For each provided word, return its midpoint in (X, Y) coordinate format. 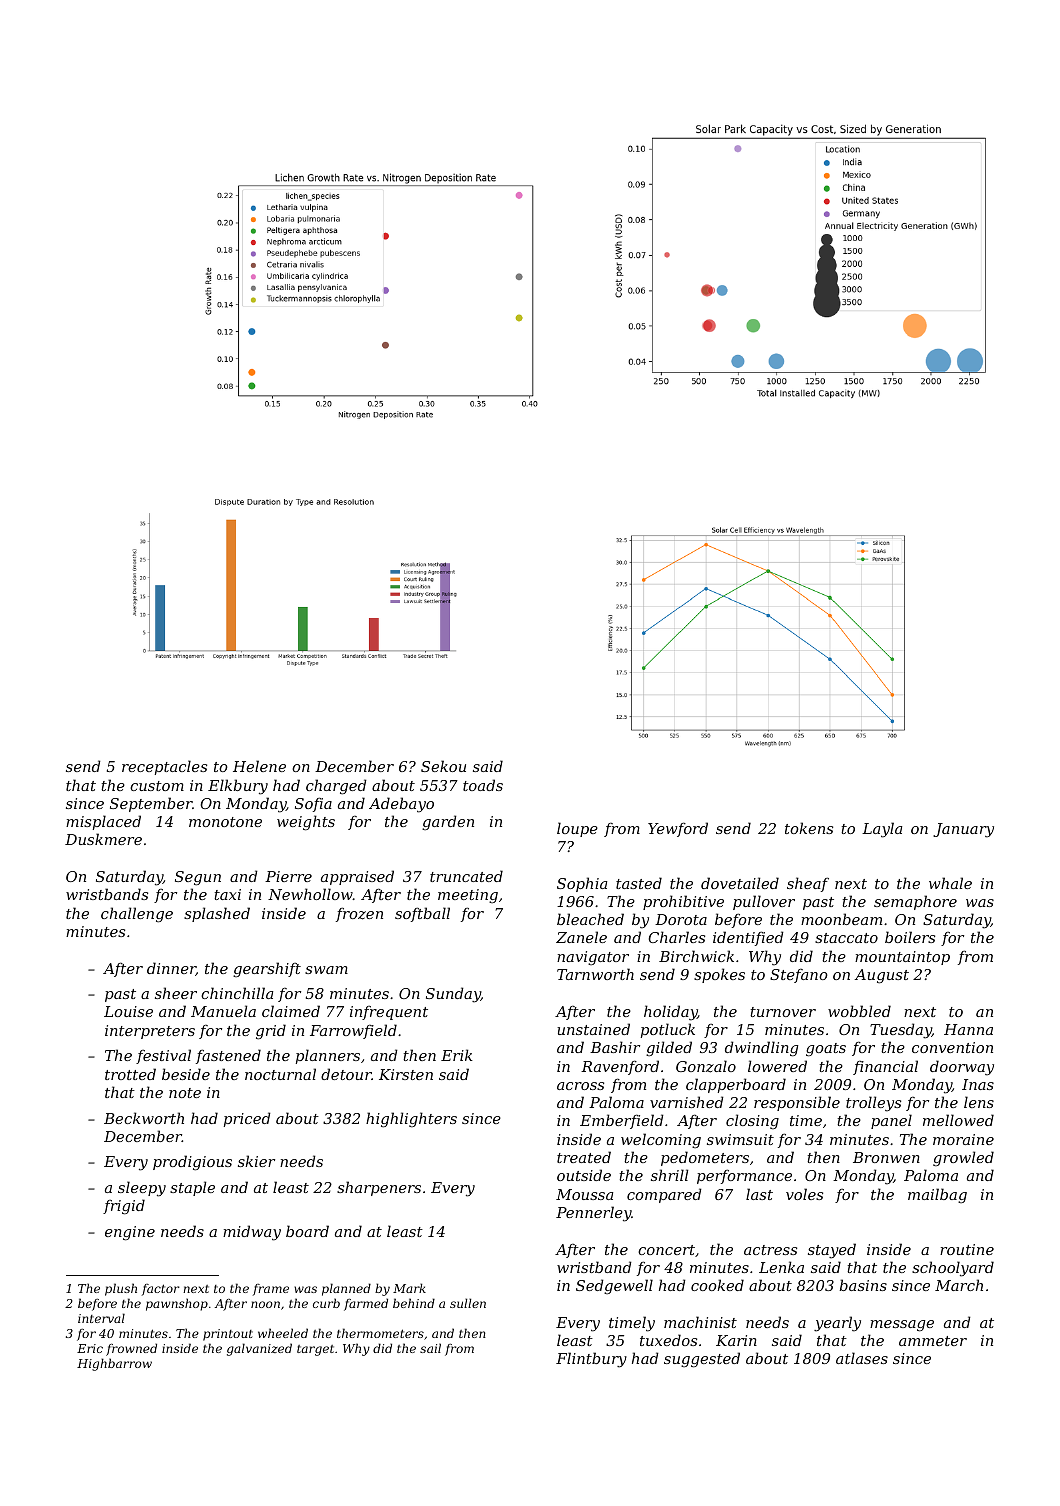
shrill (669, 1175)
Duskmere (103, 839)
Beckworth (144, 1118)
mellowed (958, 1120)
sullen (468, 1303)
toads (483, 785)
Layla (882, 830)
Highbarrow (114, 1364)
